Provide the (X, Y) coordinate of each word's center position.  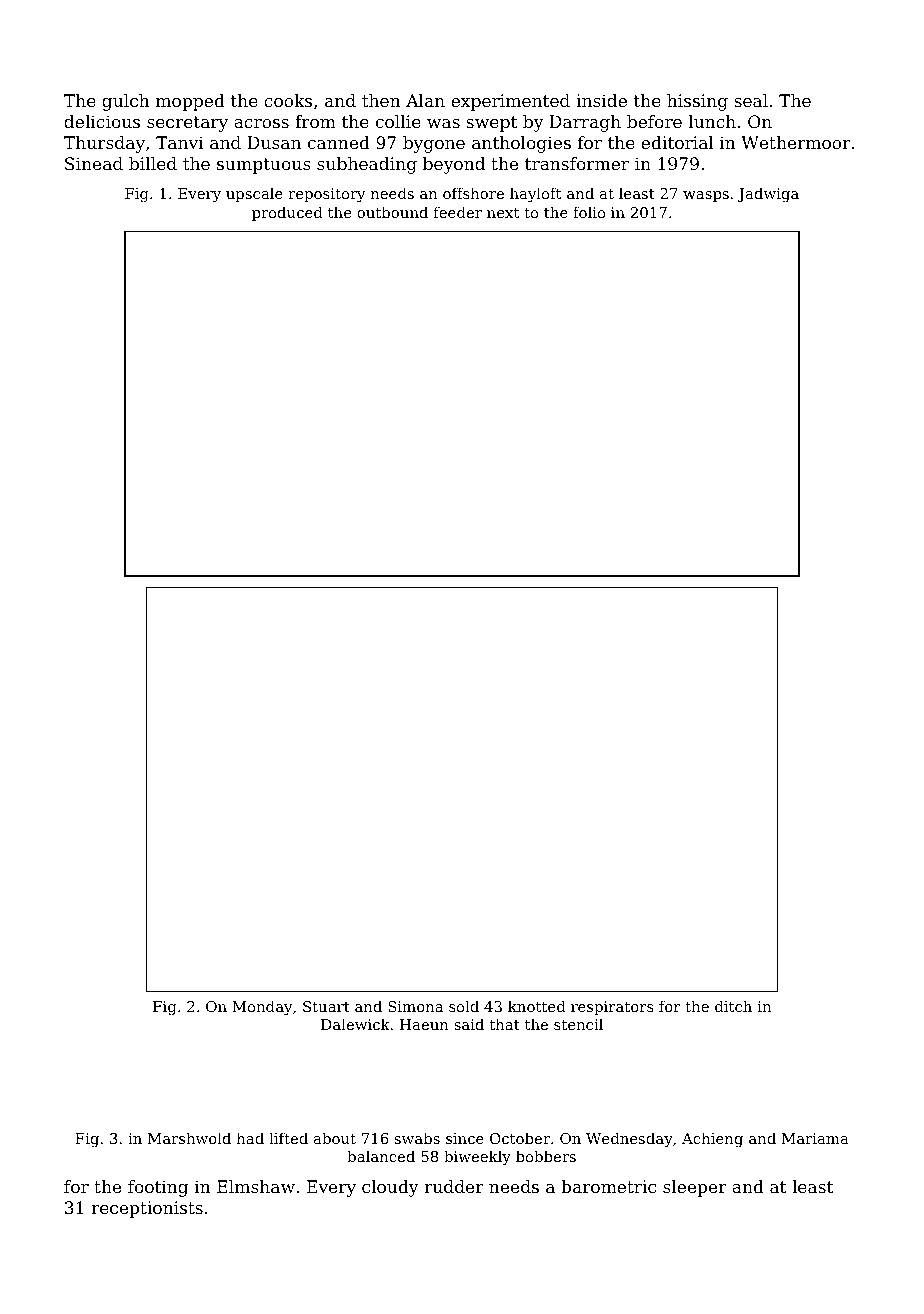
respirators (612, 1008)
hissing (697, 102)
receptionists (147, 1209)
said (469, 1024)
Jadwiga (768, 195)
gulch (126, 102)
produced (287, 213)
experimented (510, 102)
